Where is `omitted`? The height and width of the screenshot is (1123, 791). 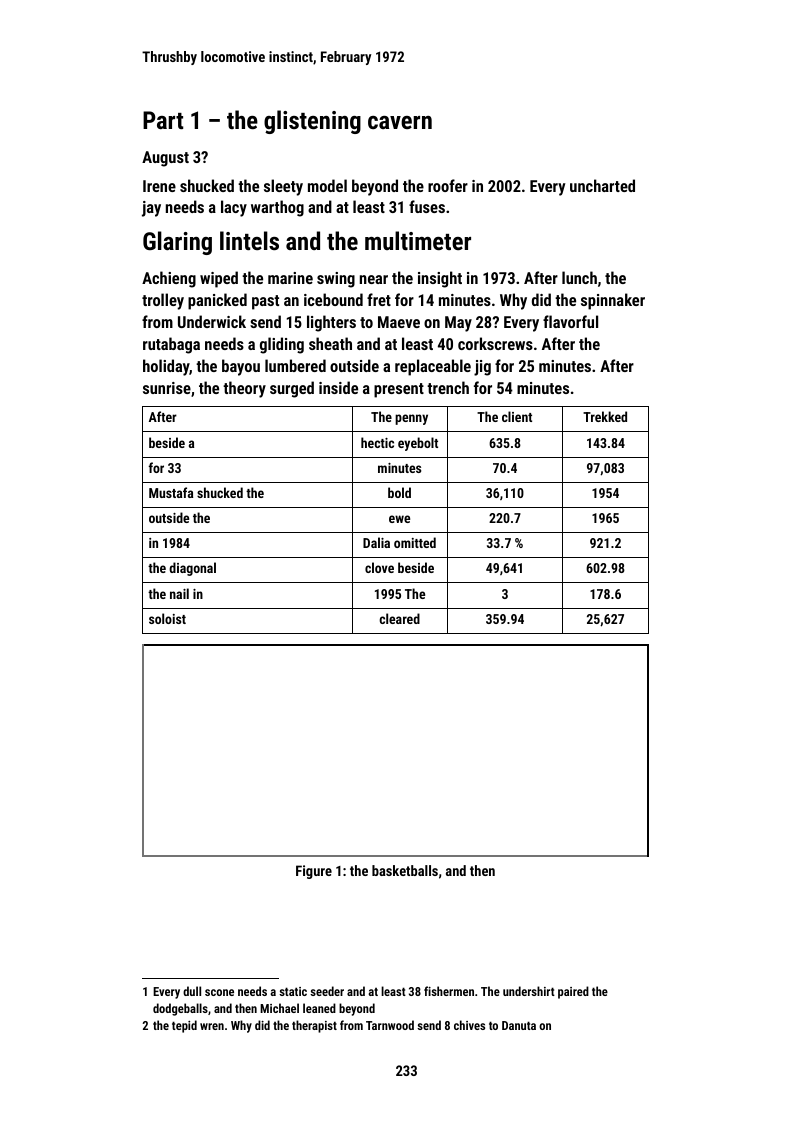
omitted is located at coordinates (415, 542).
